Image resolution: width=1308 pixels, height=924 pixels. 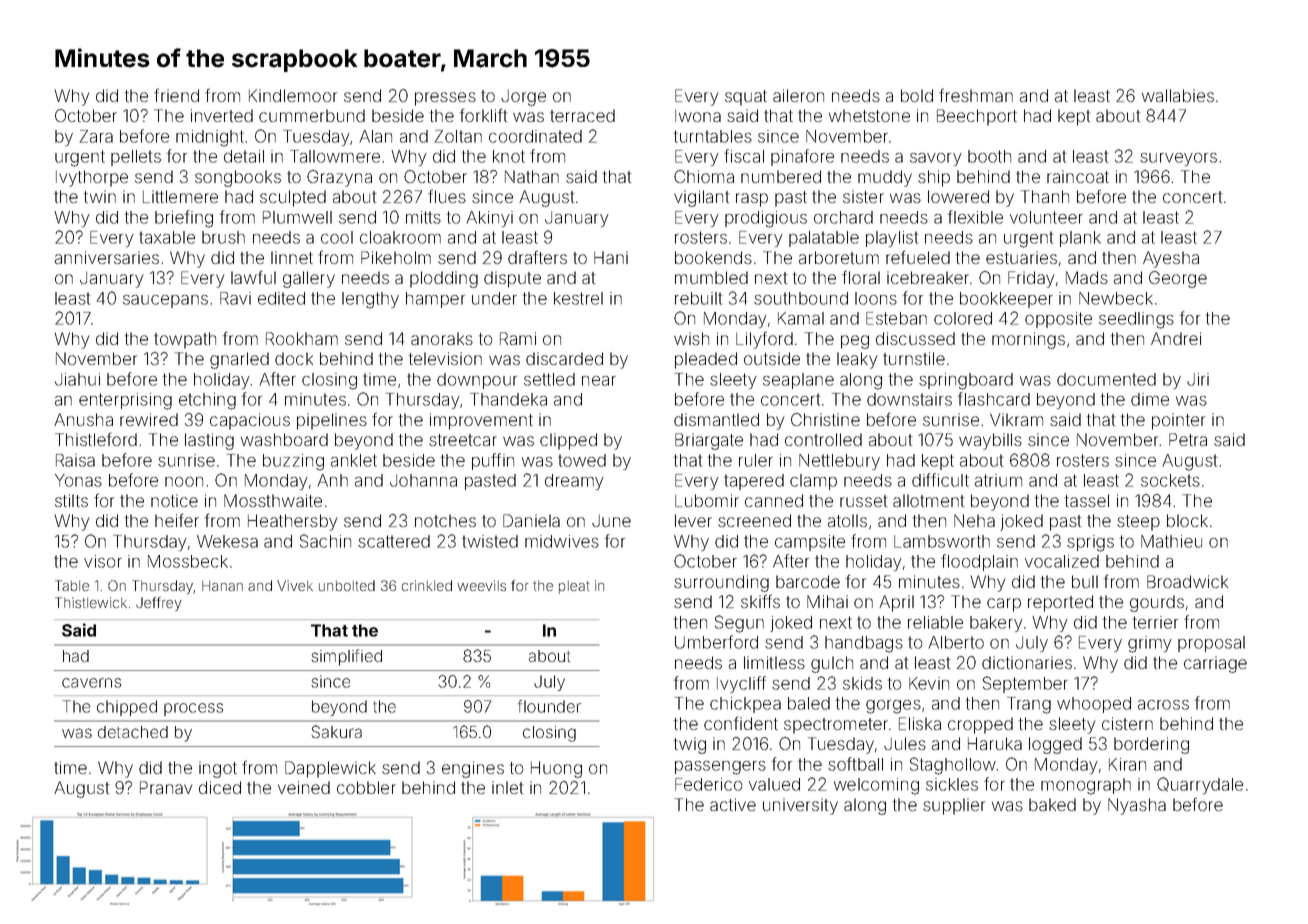 I want to click on briefing, so click(x=184, y=219).
